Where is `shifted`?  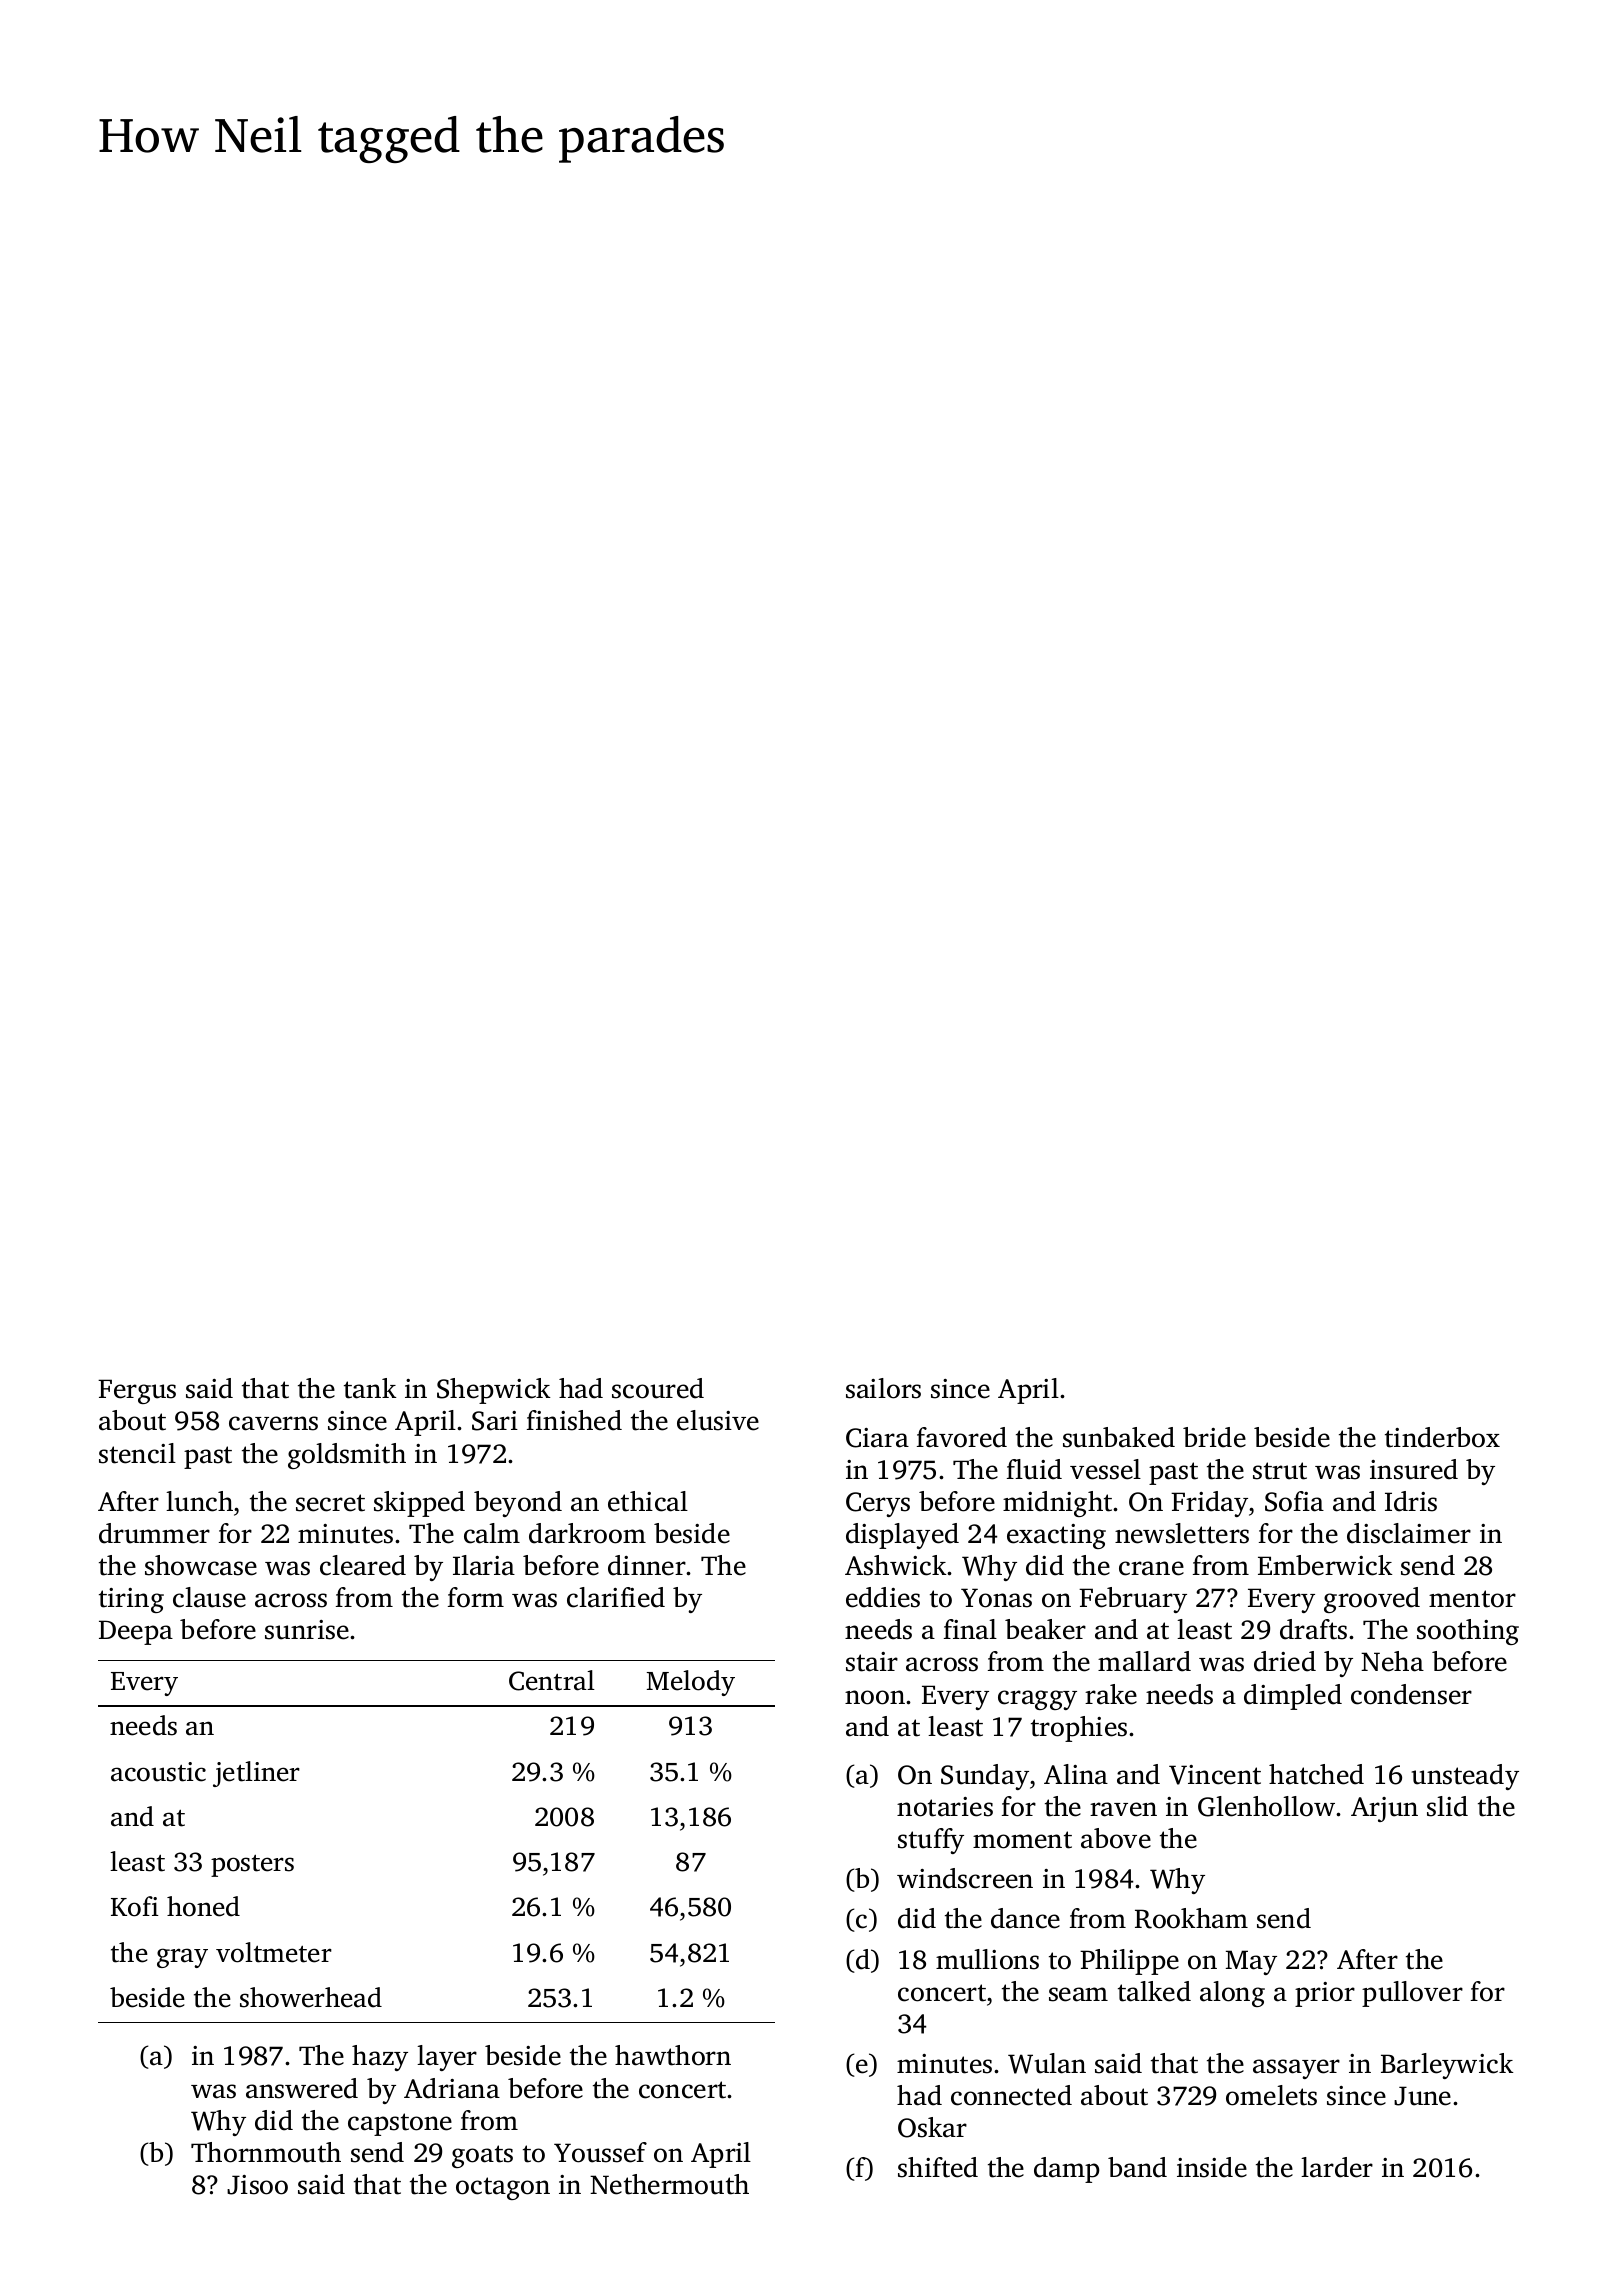
shifted is located at coordinates (938, 2167).
